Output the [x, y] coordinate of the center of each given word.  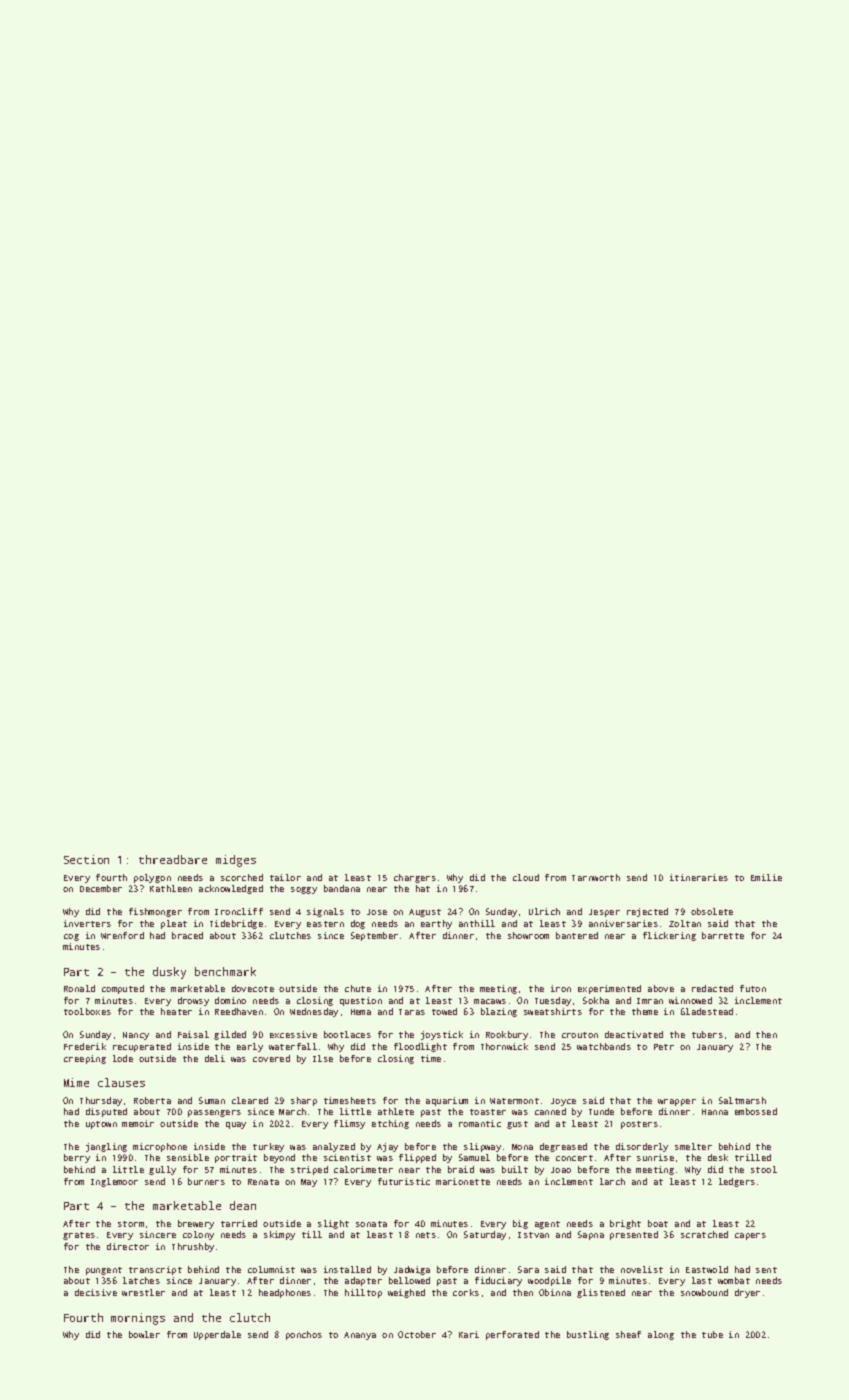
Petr [664, 1047]
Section [86, 859]
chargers [415, 878]
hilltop [363, 1293]
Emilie [766, 877]
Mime [76, 1082]
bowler [144, 1334]
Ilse [323, 1058]
